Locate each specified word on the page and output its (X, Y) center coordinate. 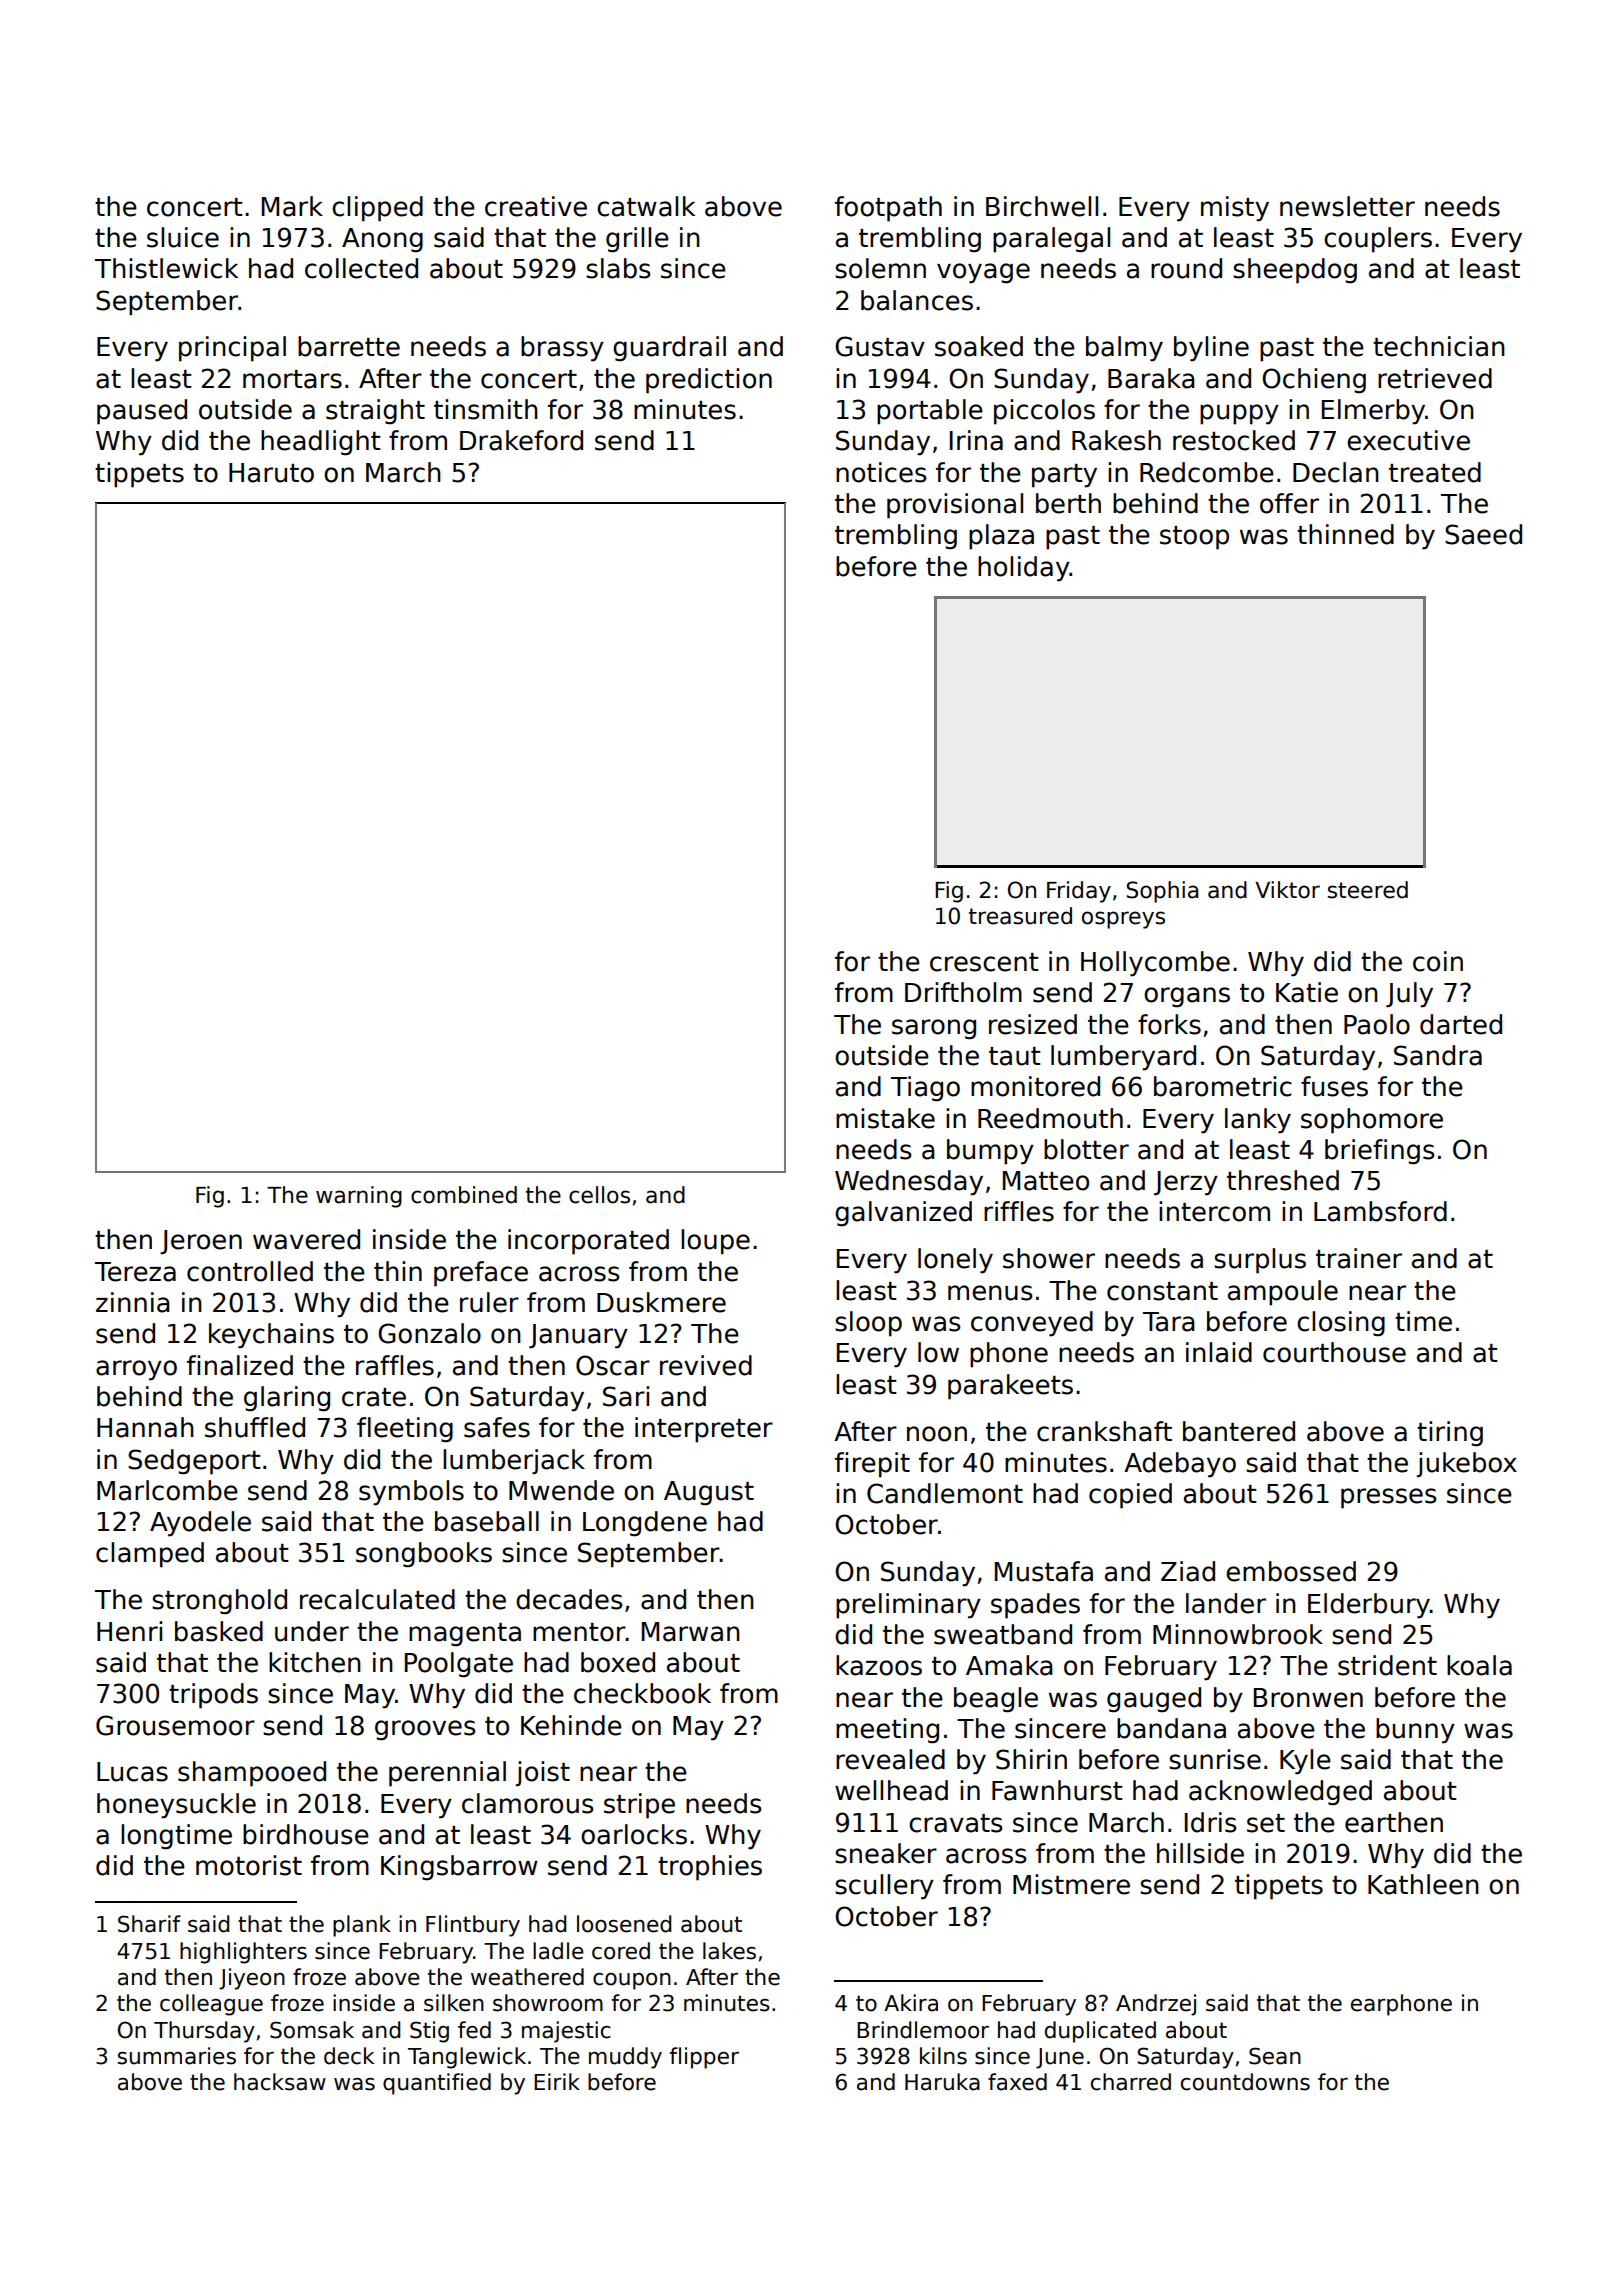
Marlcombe (167, 1490)
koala (1479, 1665)
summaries (176, 2056)
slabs (618, 268)
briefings (1380, 1152)
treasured (1020, 916)
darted (1461, 1024)
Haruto (271, 473)
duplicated (1100, 2032)
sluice (183, 237)
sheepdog (1295, 271)
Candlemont (945, 1493)
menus (990, 1293)
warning (359, 1197)
